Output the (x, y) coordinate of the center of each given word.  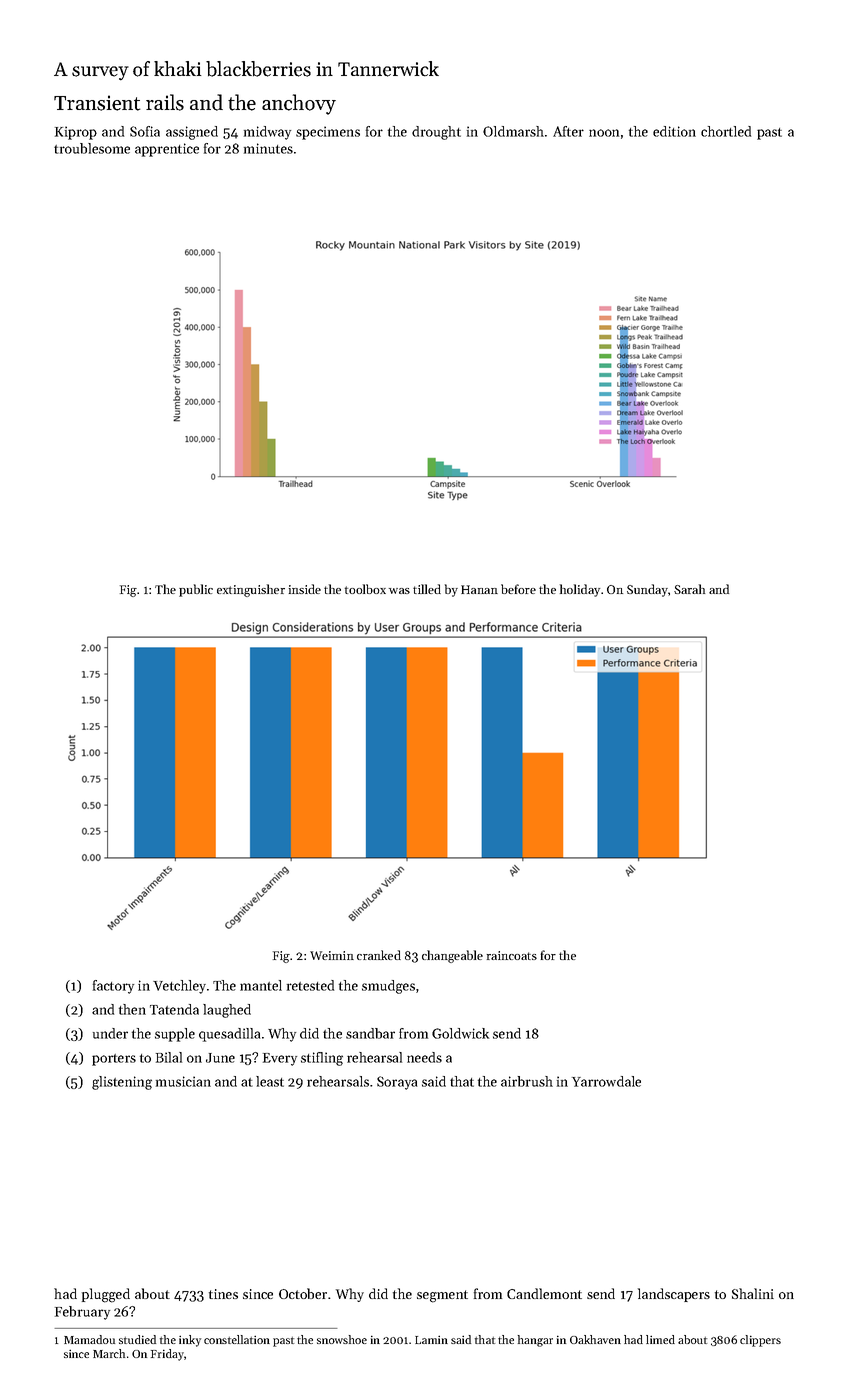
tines (223, 1294)
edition (674, 131)
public (196, 590)
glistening (122, 1083)
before (518, 589)
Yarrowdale (606, 1081)
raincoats (512, 955)
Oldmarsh (513, 131)
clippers (760, 1341)
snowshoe (342, 1339)
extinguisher (251, 590)
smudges (388, 987)
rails (165, 102)
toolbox (365, 589)
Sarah (689, 589)
